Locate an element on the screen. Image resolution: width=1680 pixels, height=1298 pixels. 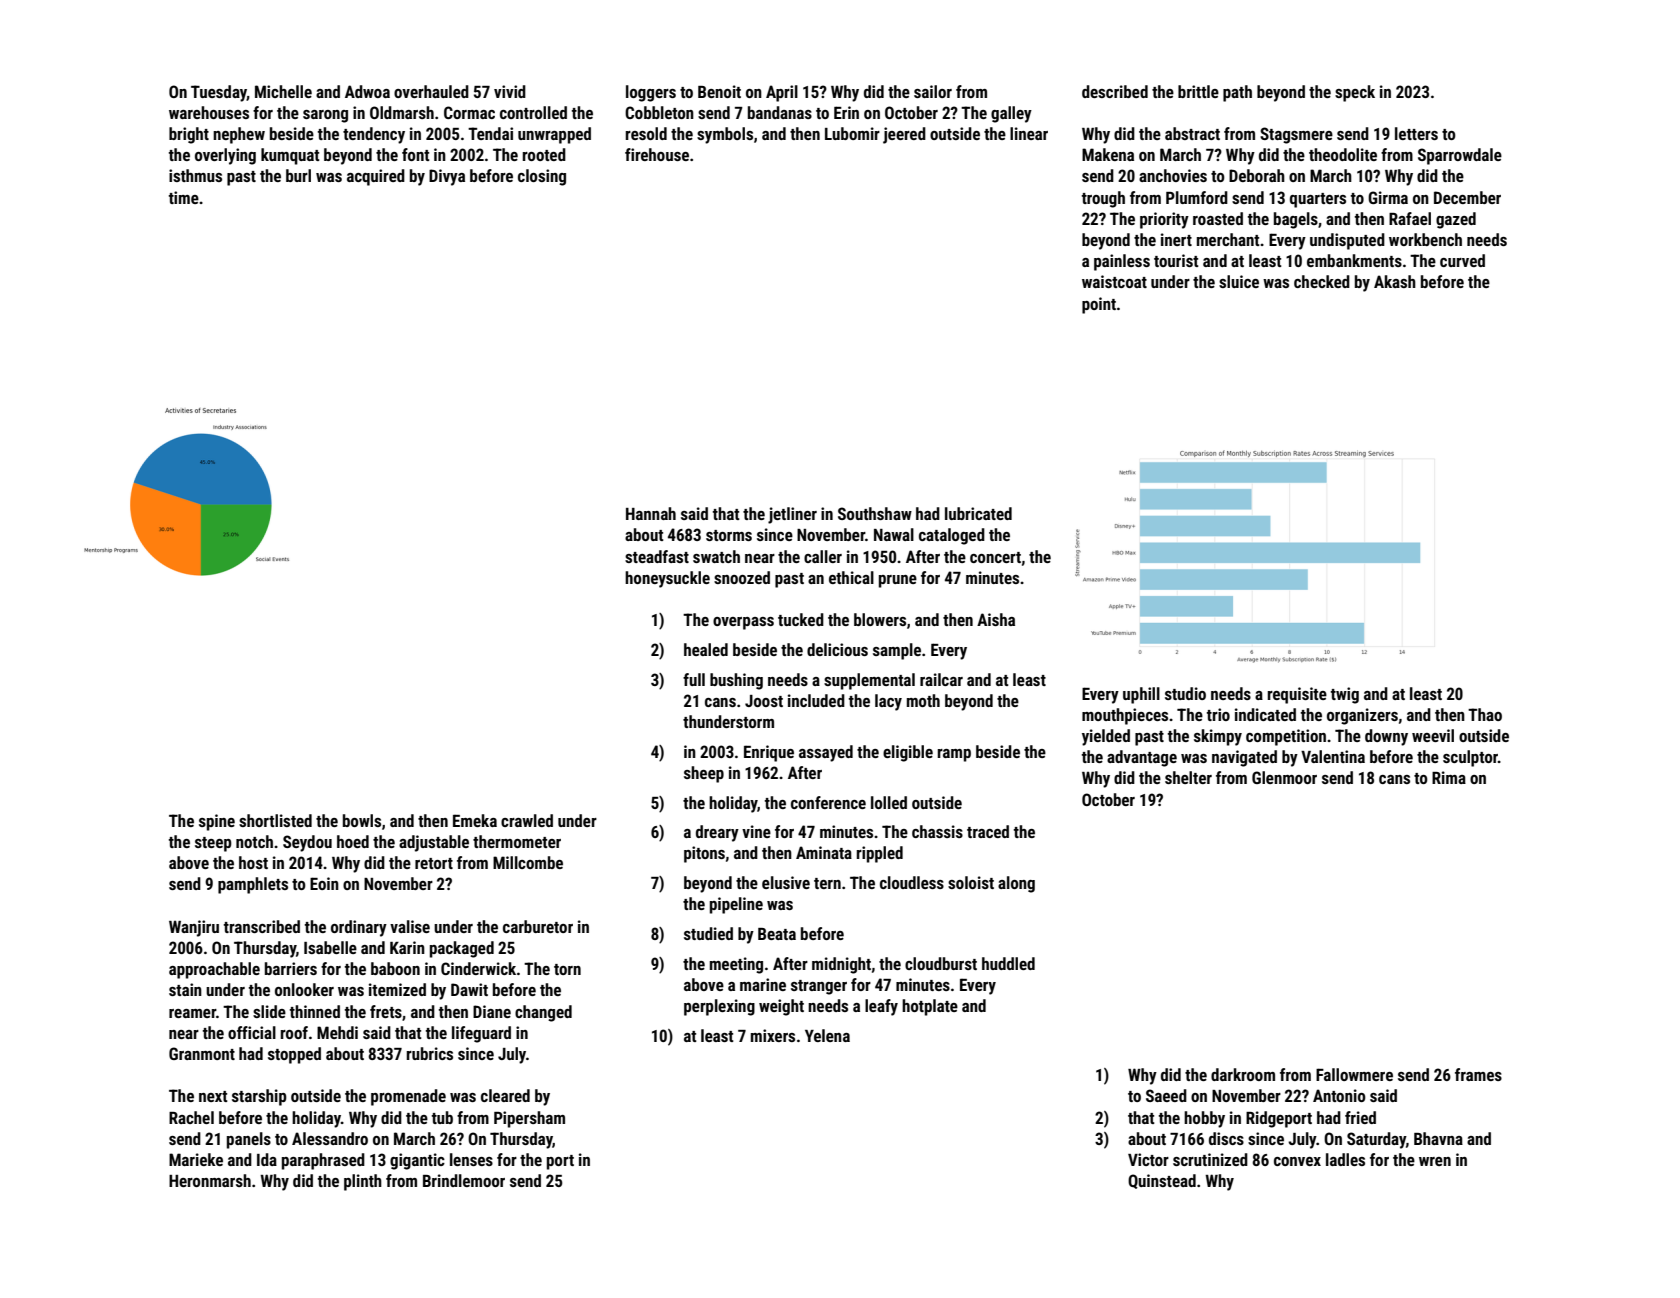
speck is located at coordinates (1355, 93).
